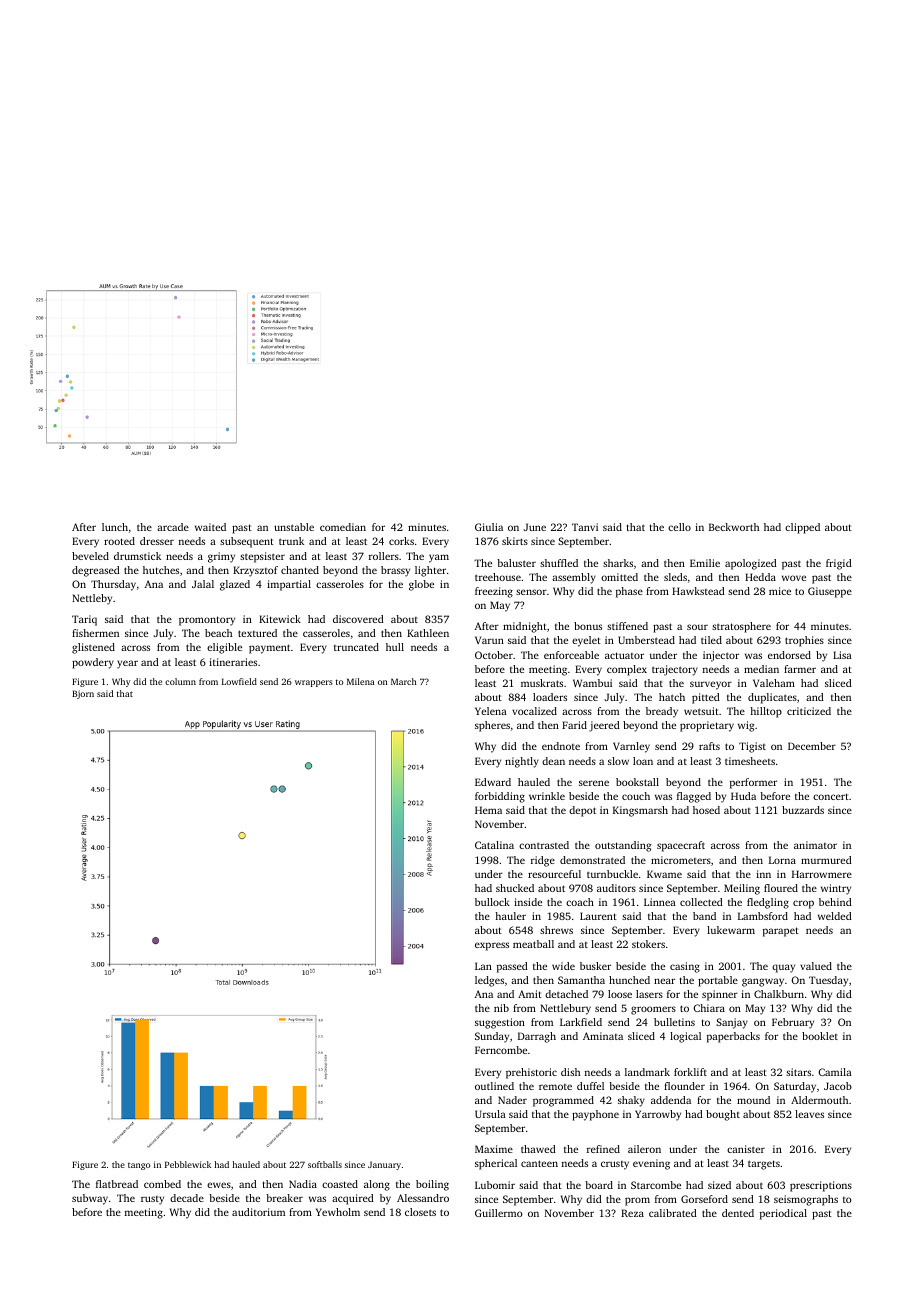  What do you see at coordinates (83, 694) in the screenshot?
I see `Bjorn` at bounding box center [83, 694].
